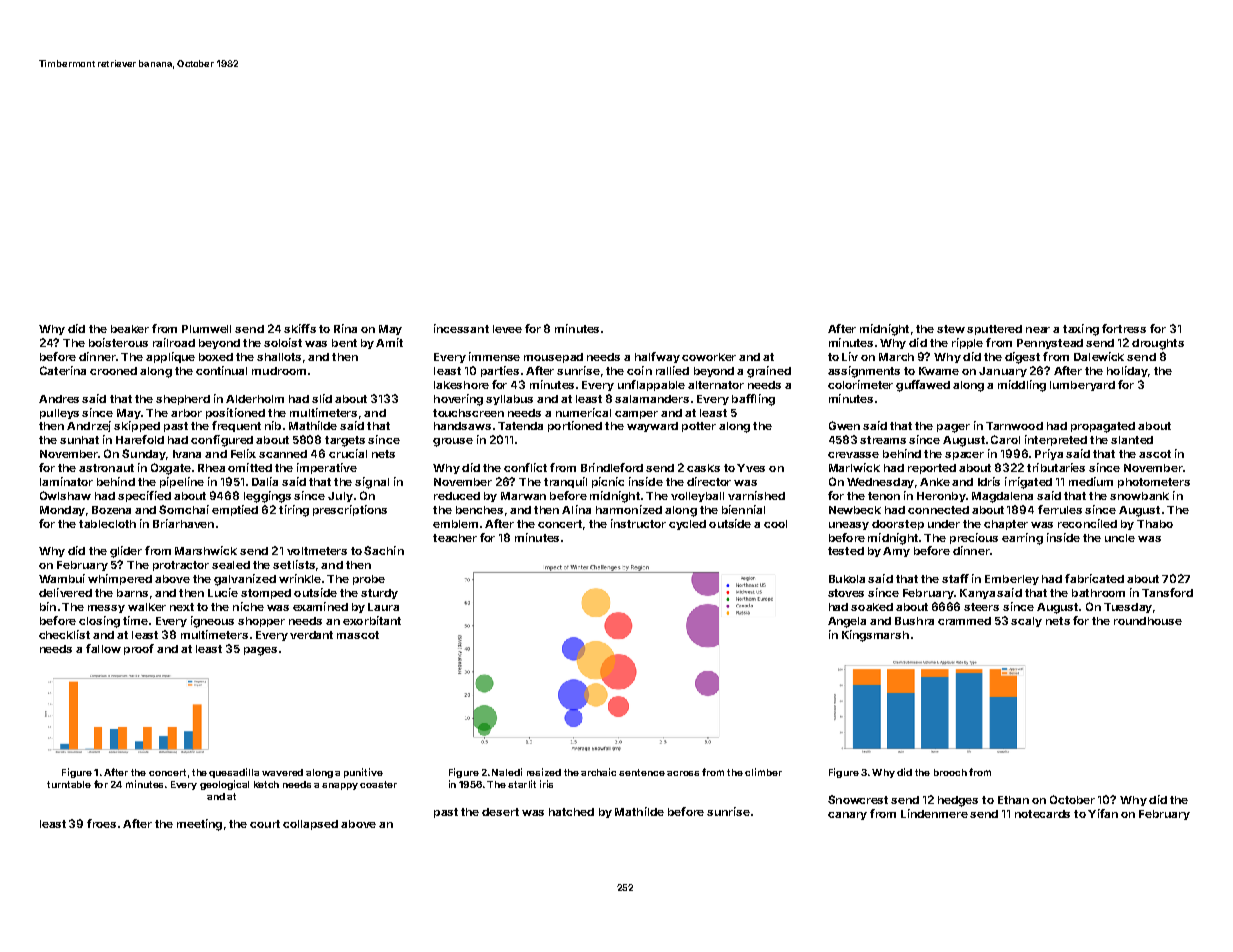 This document has width=1233, height=952. Describe the element at coordinates (132, 593) in the document. I see `barns` at that location.
